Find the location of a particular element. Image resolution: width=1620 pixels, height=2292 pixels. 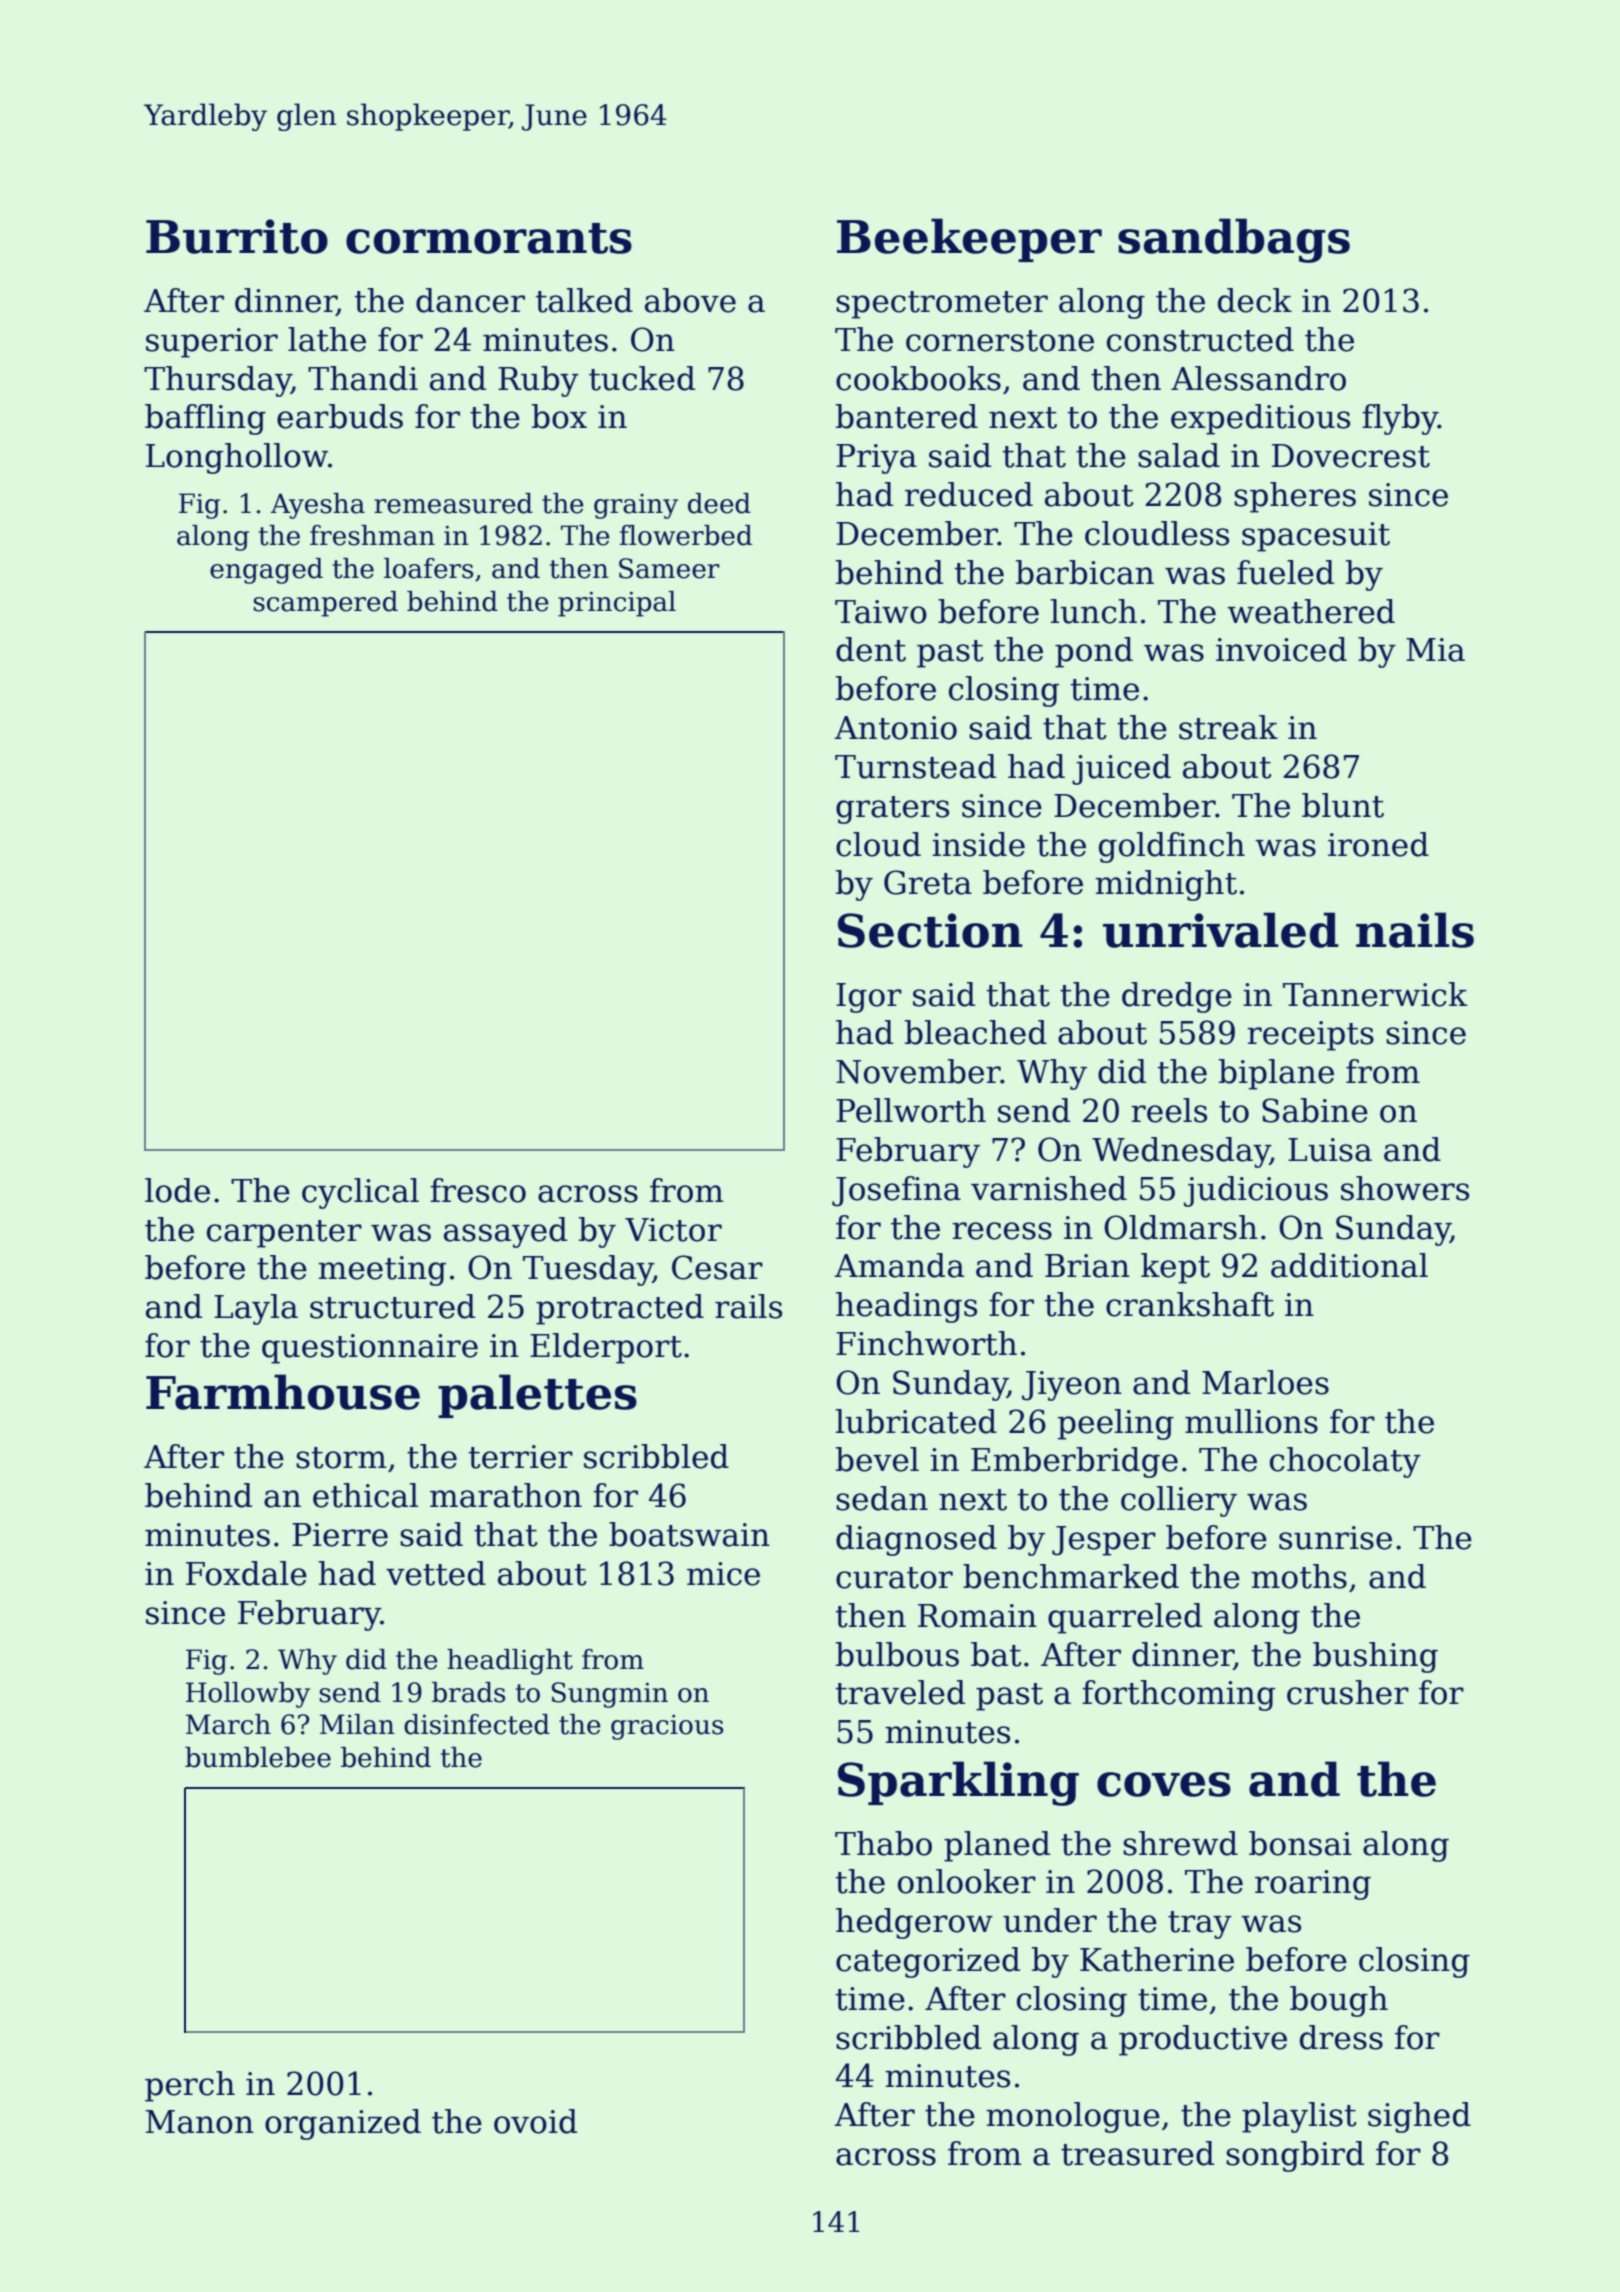

graters is located at coordinates (892, 810).
